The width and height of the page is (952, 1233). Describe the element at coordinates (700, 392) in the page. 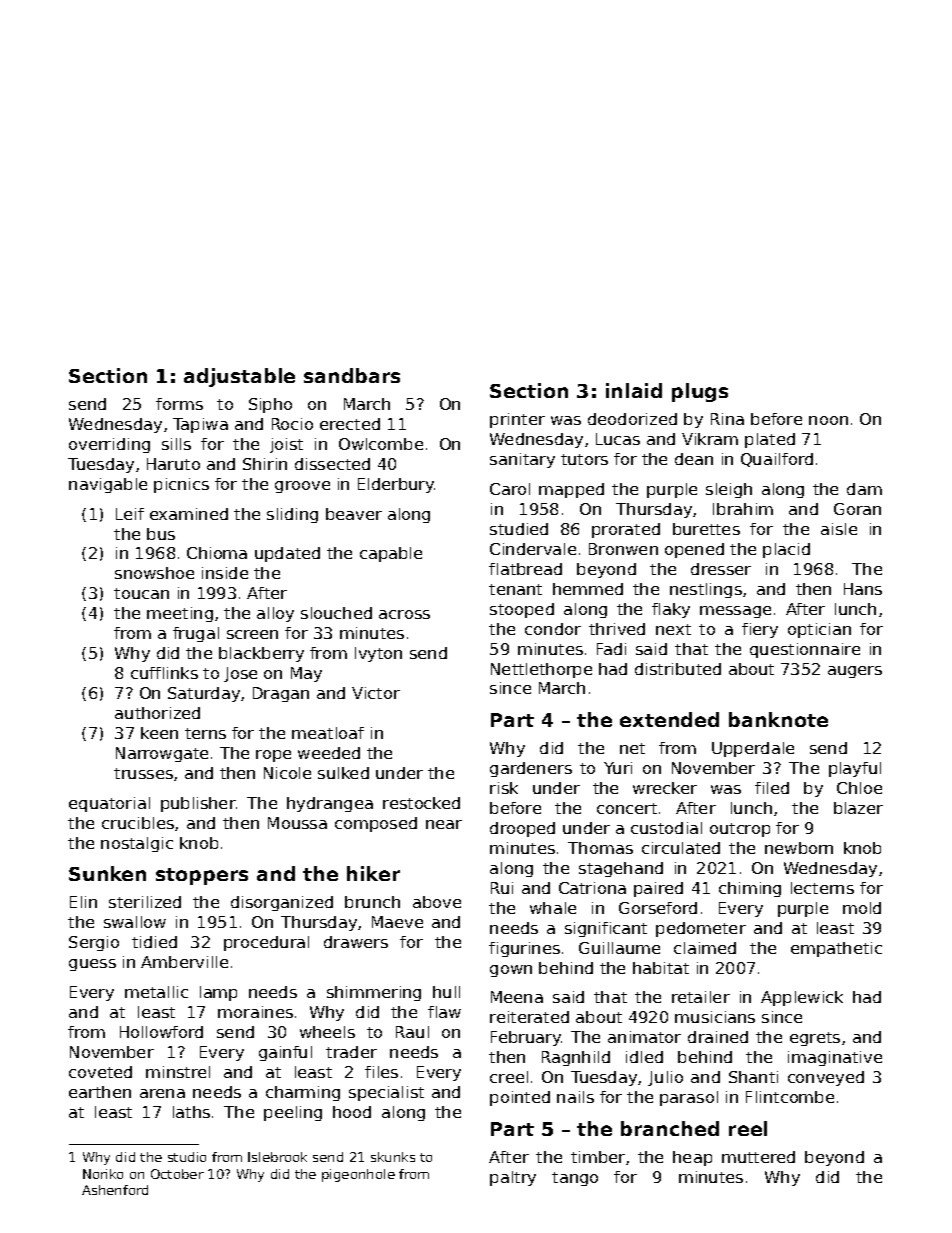

I see `plugs` at that location.
